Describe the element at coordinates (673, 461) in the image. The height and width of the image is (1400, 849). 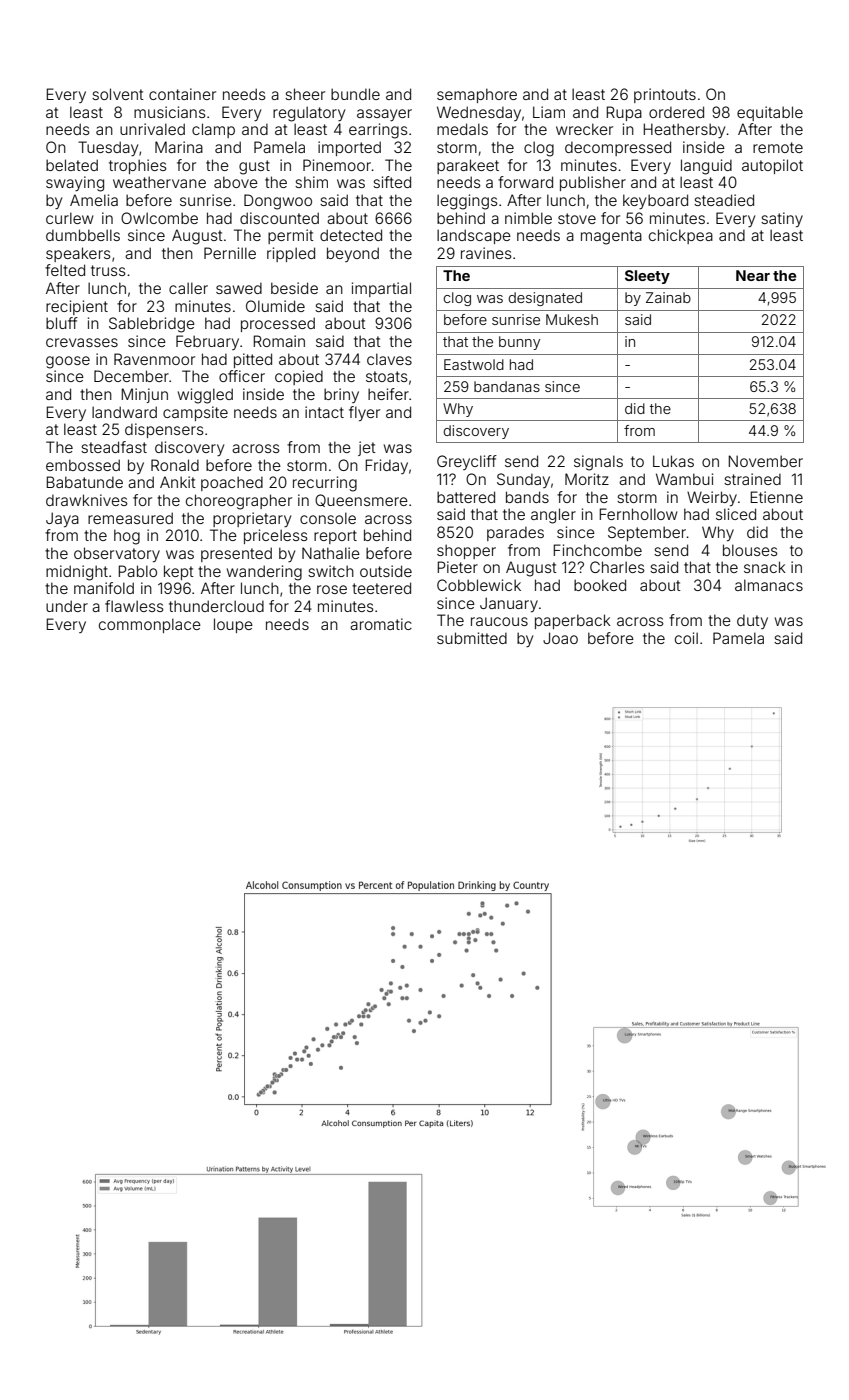
I see `Lukas` at that location.
